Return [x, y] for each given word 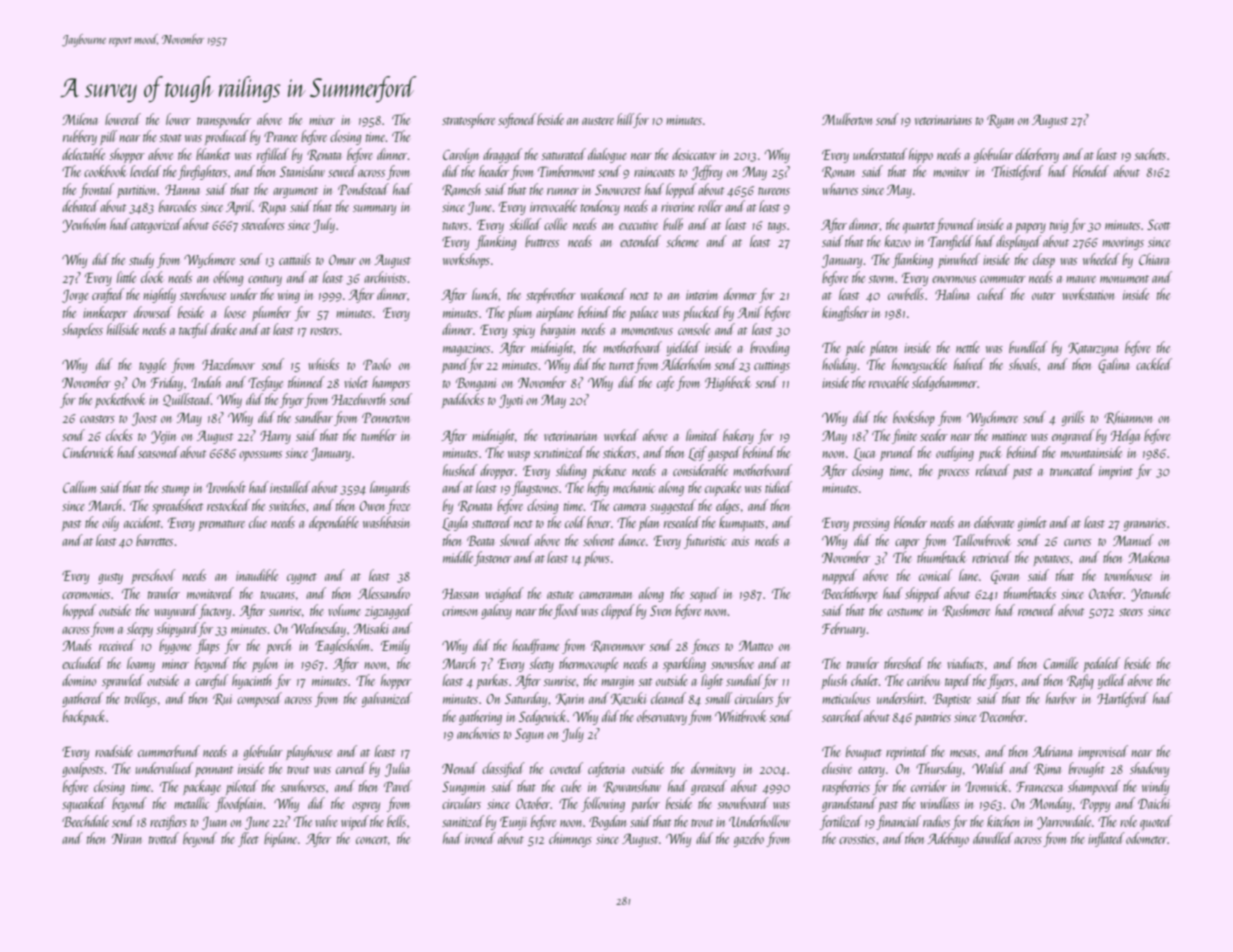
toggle [152, 365]
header [494, 171]
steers [1131, 612]
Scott [1159, 224]
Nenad [459, 768]
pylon [265, 664]
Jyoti [511, 401]
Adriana [1052, 751]
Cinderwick [88, 452]
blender [910, 522]
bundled [1028, 347]
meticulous [846, 698]
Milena [80, 119]
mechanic [634, 487]
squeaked [84, 805]
